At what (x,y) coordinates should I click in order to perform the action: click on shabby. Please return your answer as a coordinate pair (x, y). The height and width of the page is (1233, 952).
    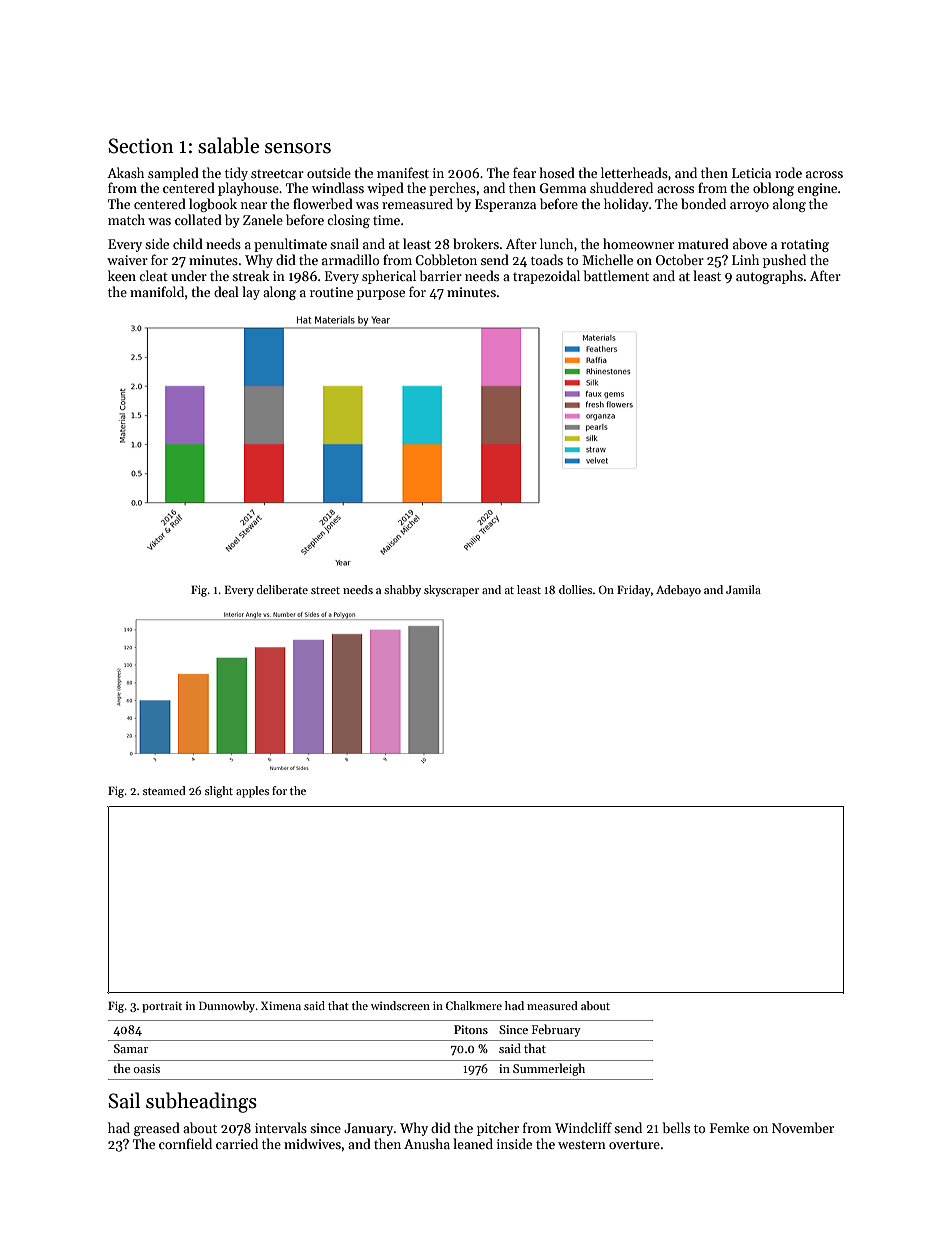
    Looking at the image, I should click on (402, 591).
